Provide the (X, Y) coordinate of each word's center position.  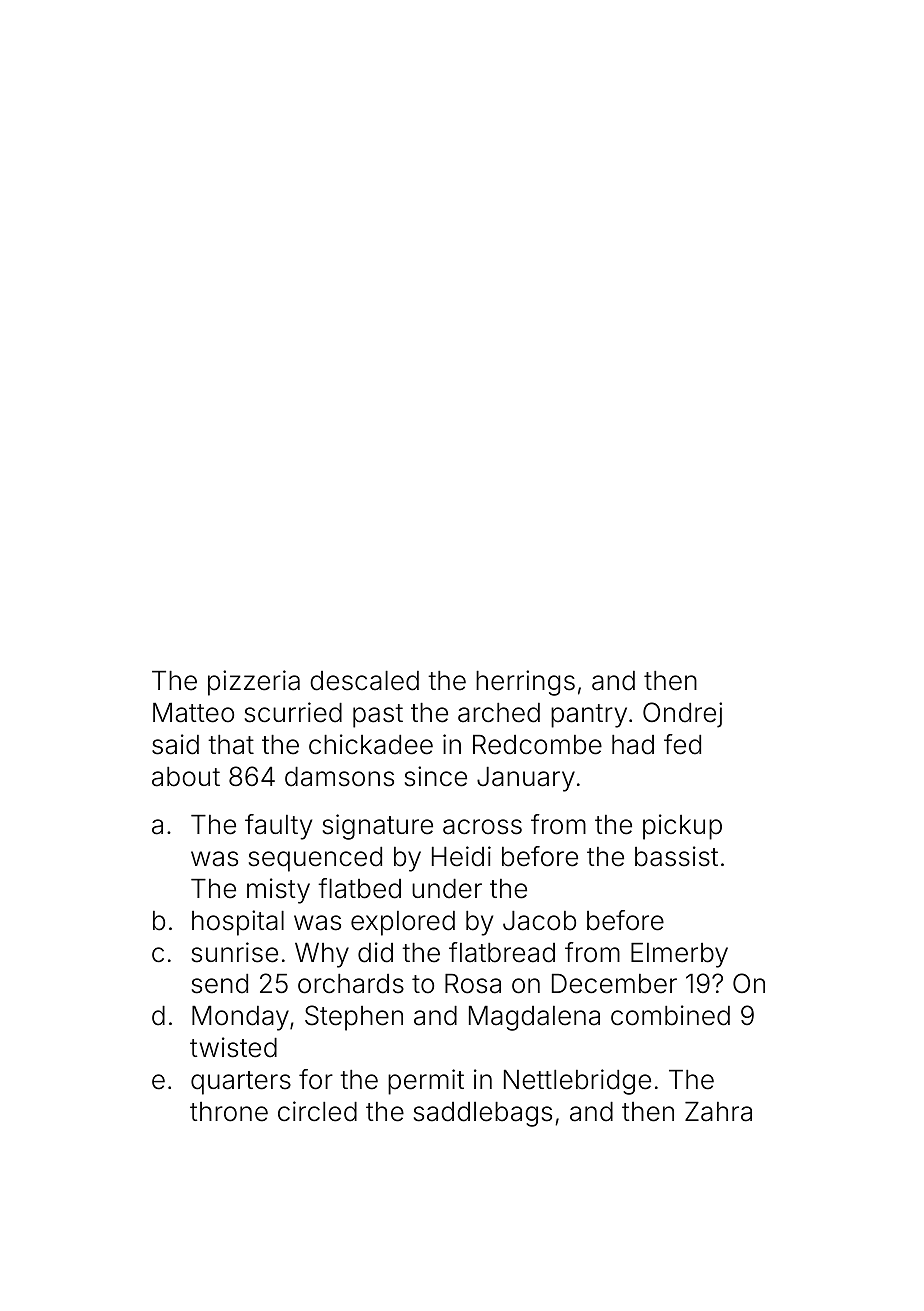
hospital (238, 923)
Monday (240, 1018)
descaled (364, 681)
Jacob (539, 921)
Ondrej (682, 715)
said (175, 744)
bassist (676, 856)
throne (229, 1112)
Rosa (473, 984)
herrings (525, 683)
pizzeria (254, 683)
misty (278, 891)
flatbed (359, 888)
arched (499, 713)
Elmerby (679, 955)
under (447, 889)
